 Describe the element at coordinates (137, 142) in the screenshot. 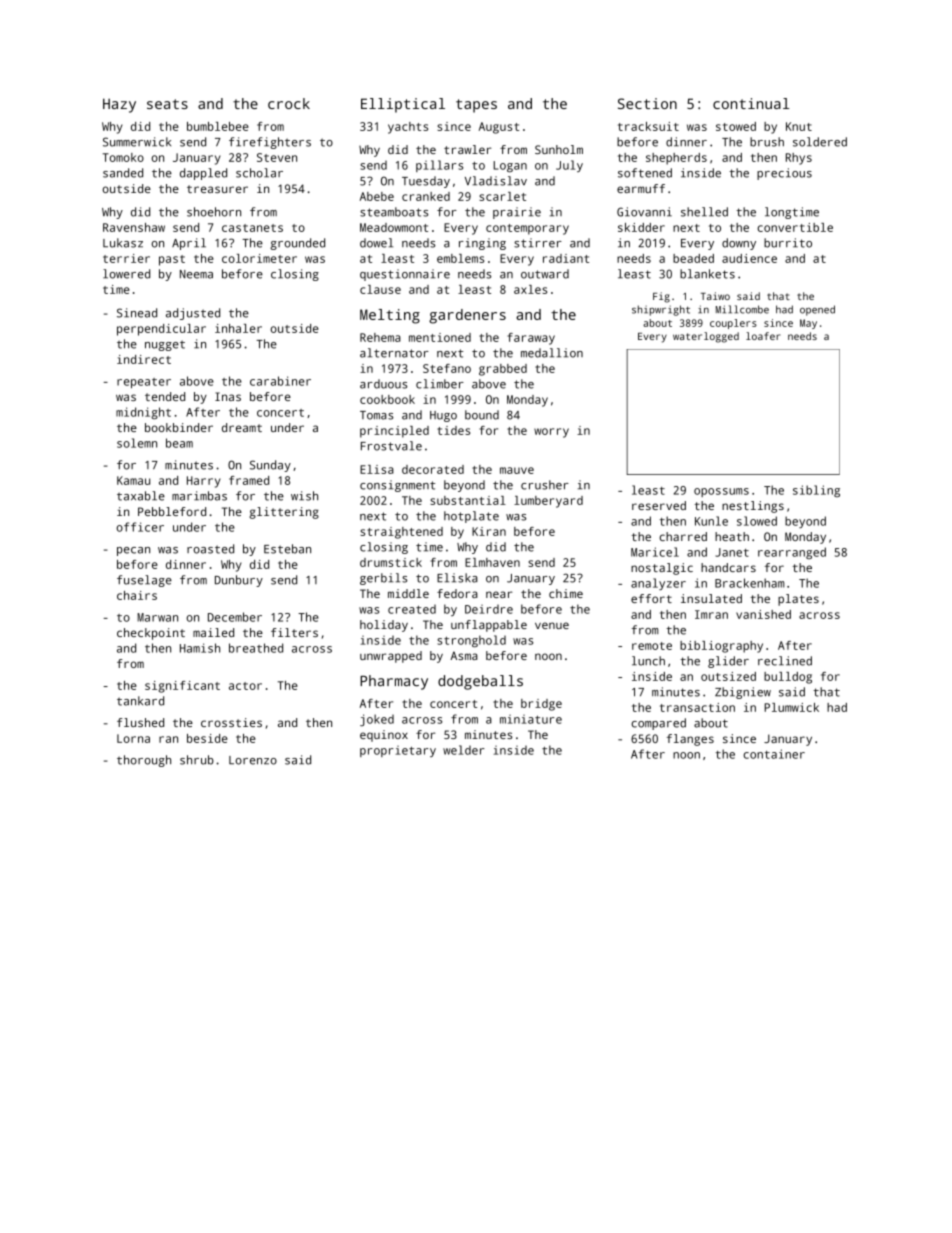

I see `Summerwick` at that location.
